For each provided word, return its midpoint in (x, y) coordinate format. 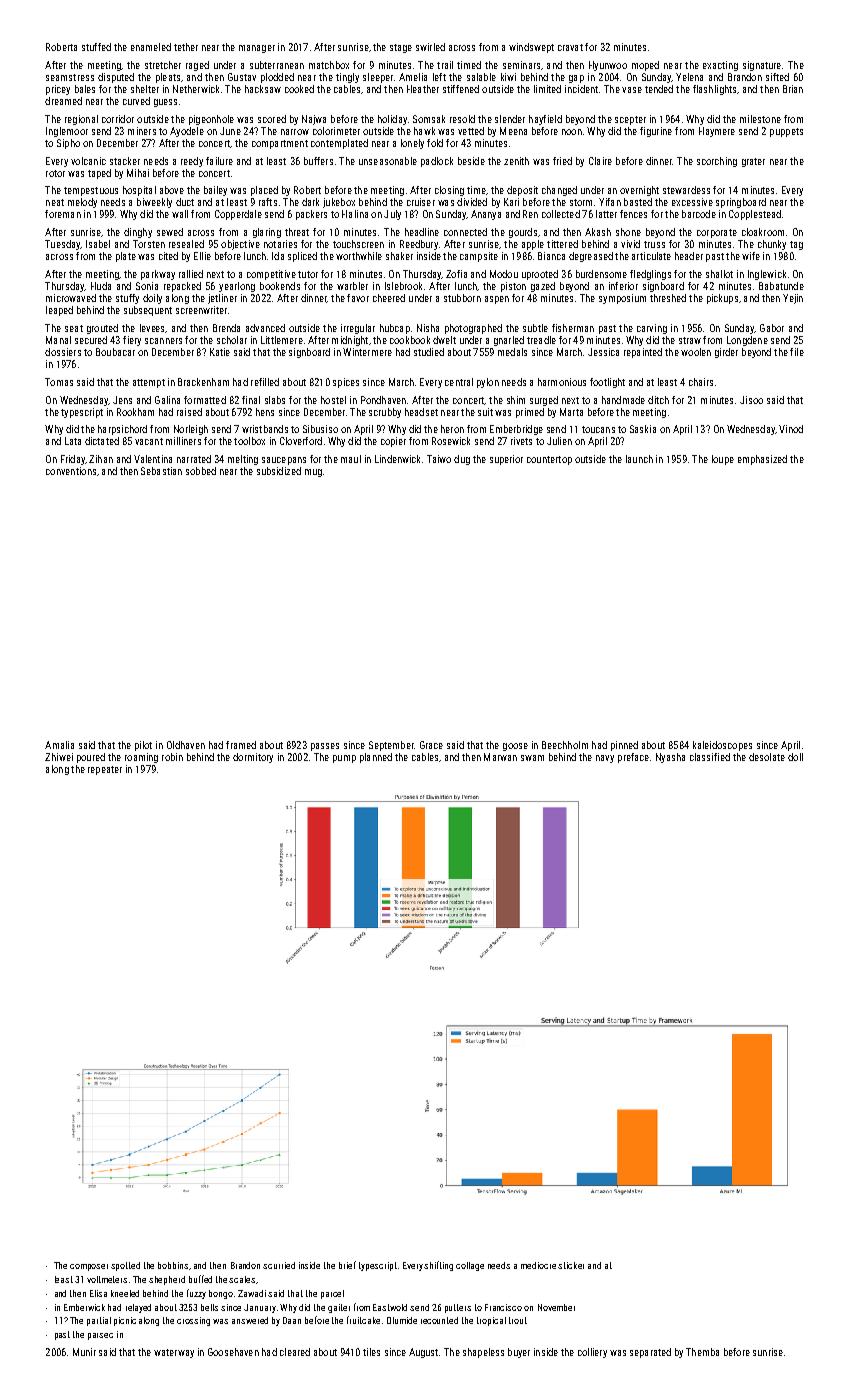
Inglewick (767, 275)
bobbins (173, 1265)
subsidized (279, 471)
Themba (702, 1352)
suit (485, 412)
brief (347, 1265)
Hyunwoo (608, 66)
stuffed (96, 47)
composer (89, 1267)
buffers (318, 161)
